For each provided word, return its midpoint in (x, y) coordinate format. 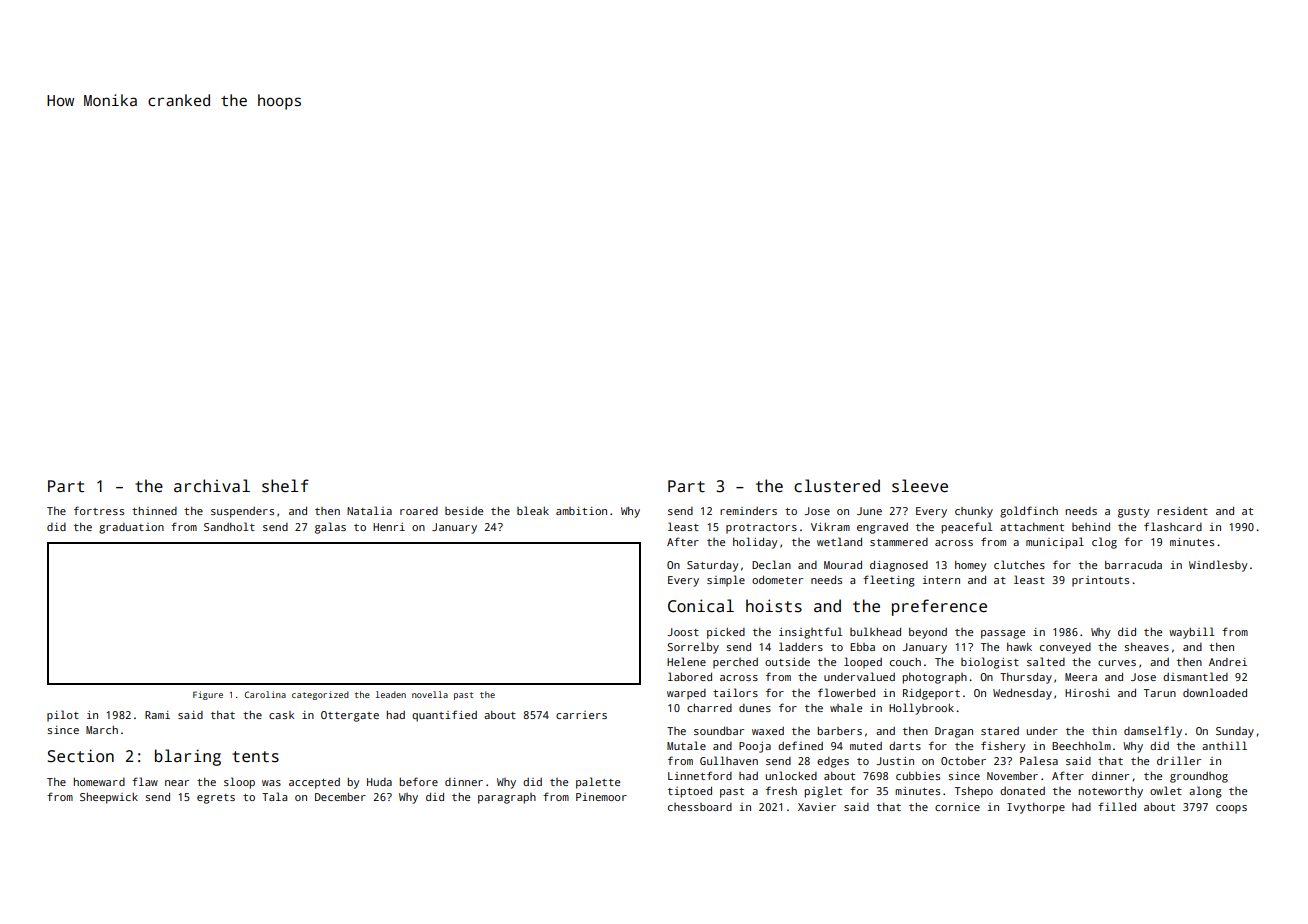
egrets (216, 799)
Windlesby (1218, 566)
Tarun (1160, 693)
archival (212, 486)
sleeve (920, 486)
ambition (581, 511)
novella (430, 694)
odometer (777, 579)
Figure (208, 695)
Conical (701, 606)
